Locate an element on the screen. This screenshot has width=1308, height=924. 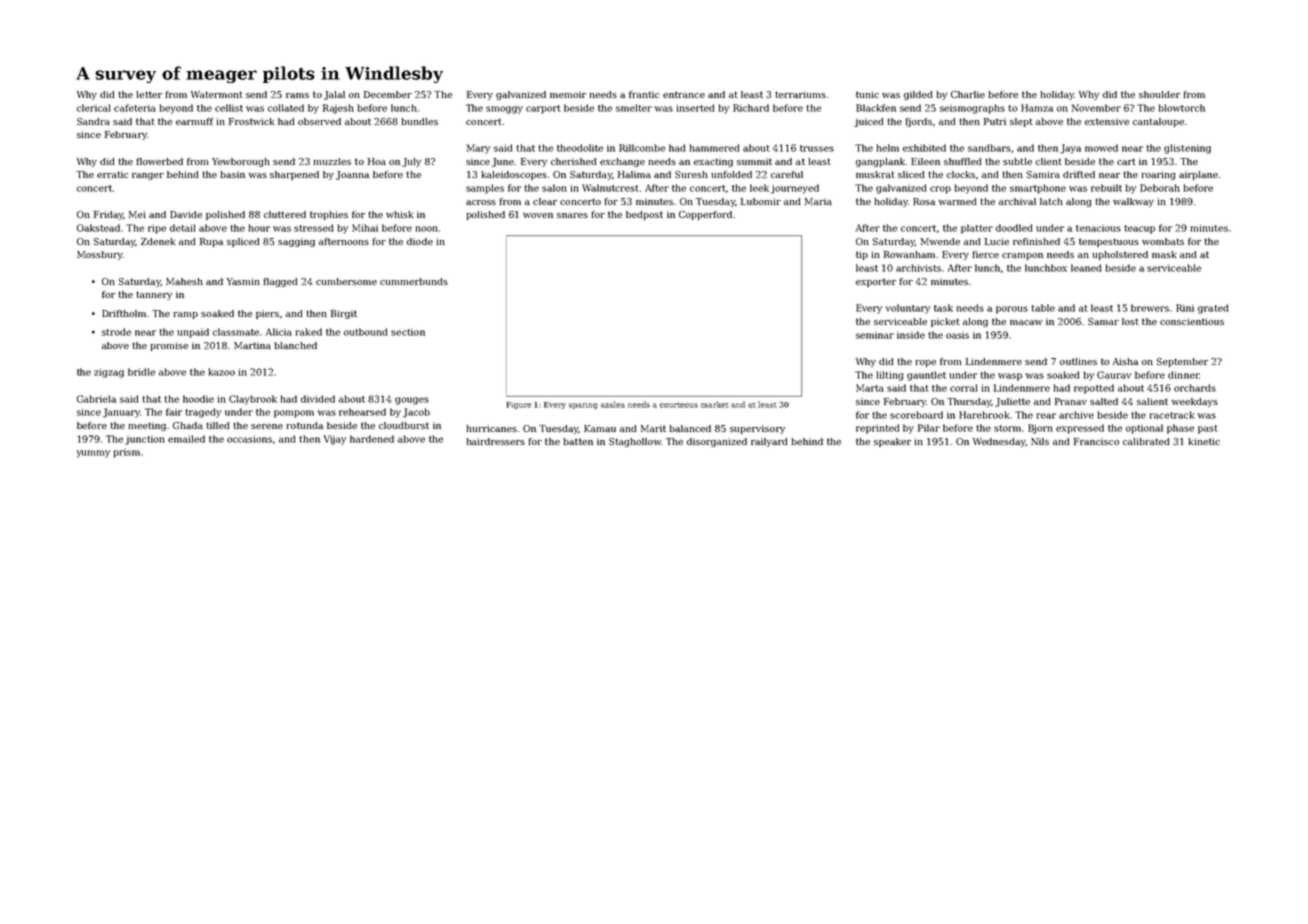
Charlie is located at coordinates (968, 94).
